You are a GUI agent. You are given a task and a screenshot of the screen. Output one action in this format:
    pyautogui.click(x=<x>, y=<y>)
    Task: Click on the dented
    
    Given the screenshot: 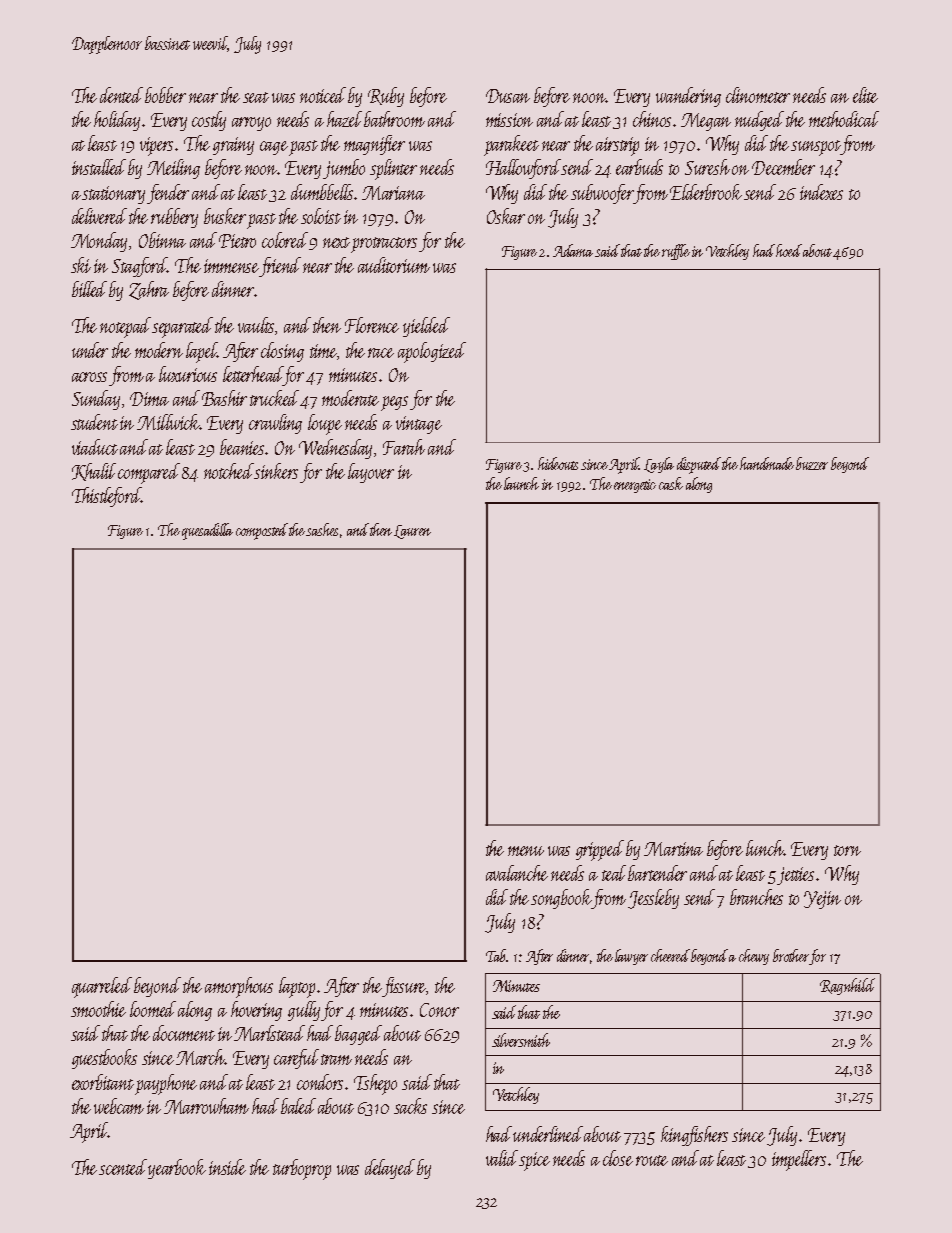 What is the action you would take?
    pyautogui.click(x=121, y=95)
